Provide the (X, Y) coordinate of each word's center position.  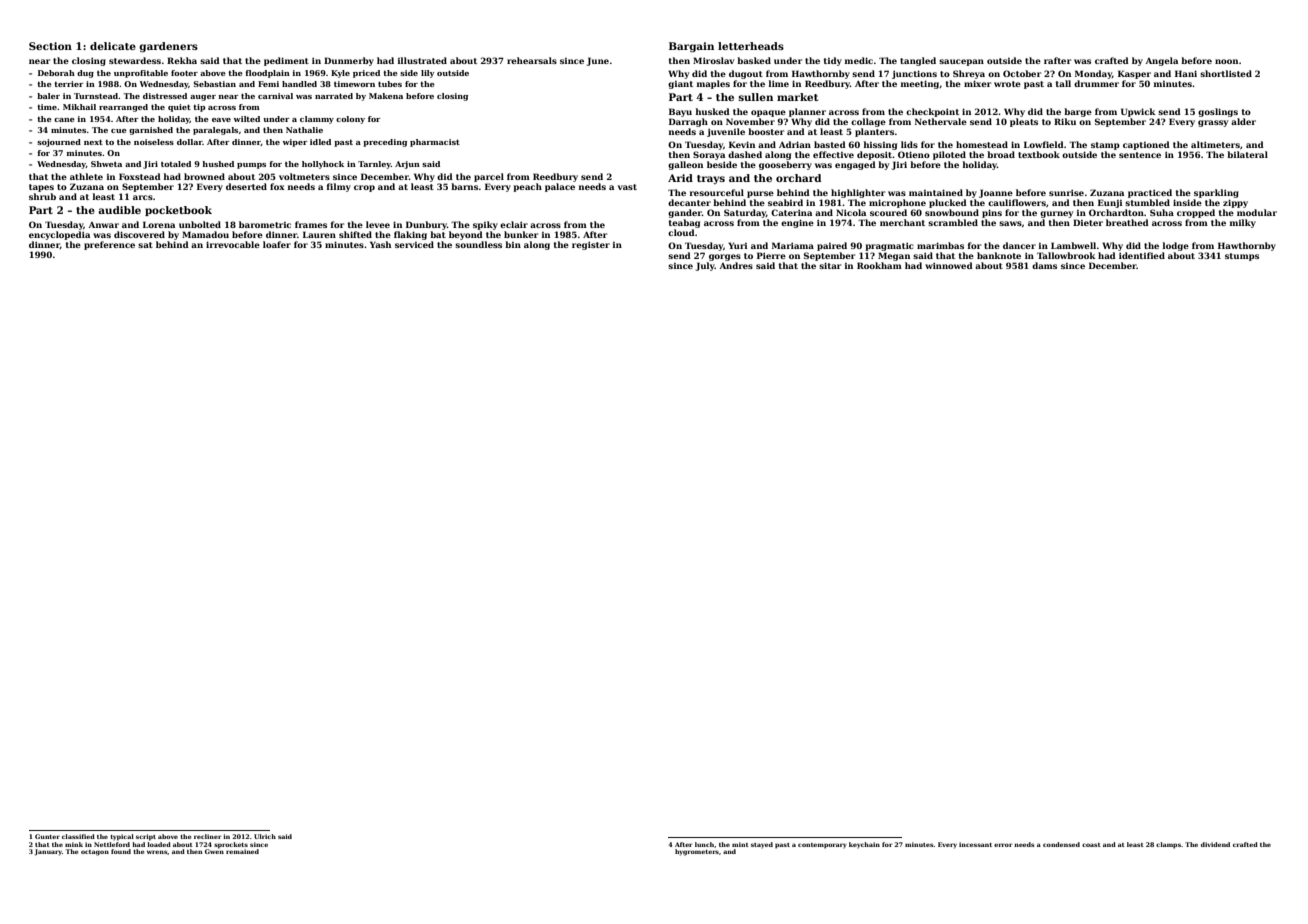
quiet (179, 108)
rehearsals (532, 60)
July (705, 266)
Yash (380, 244)
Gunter (47, 836)
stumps (1242, 257)
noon (1226, 61)
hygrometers (697, 852)
